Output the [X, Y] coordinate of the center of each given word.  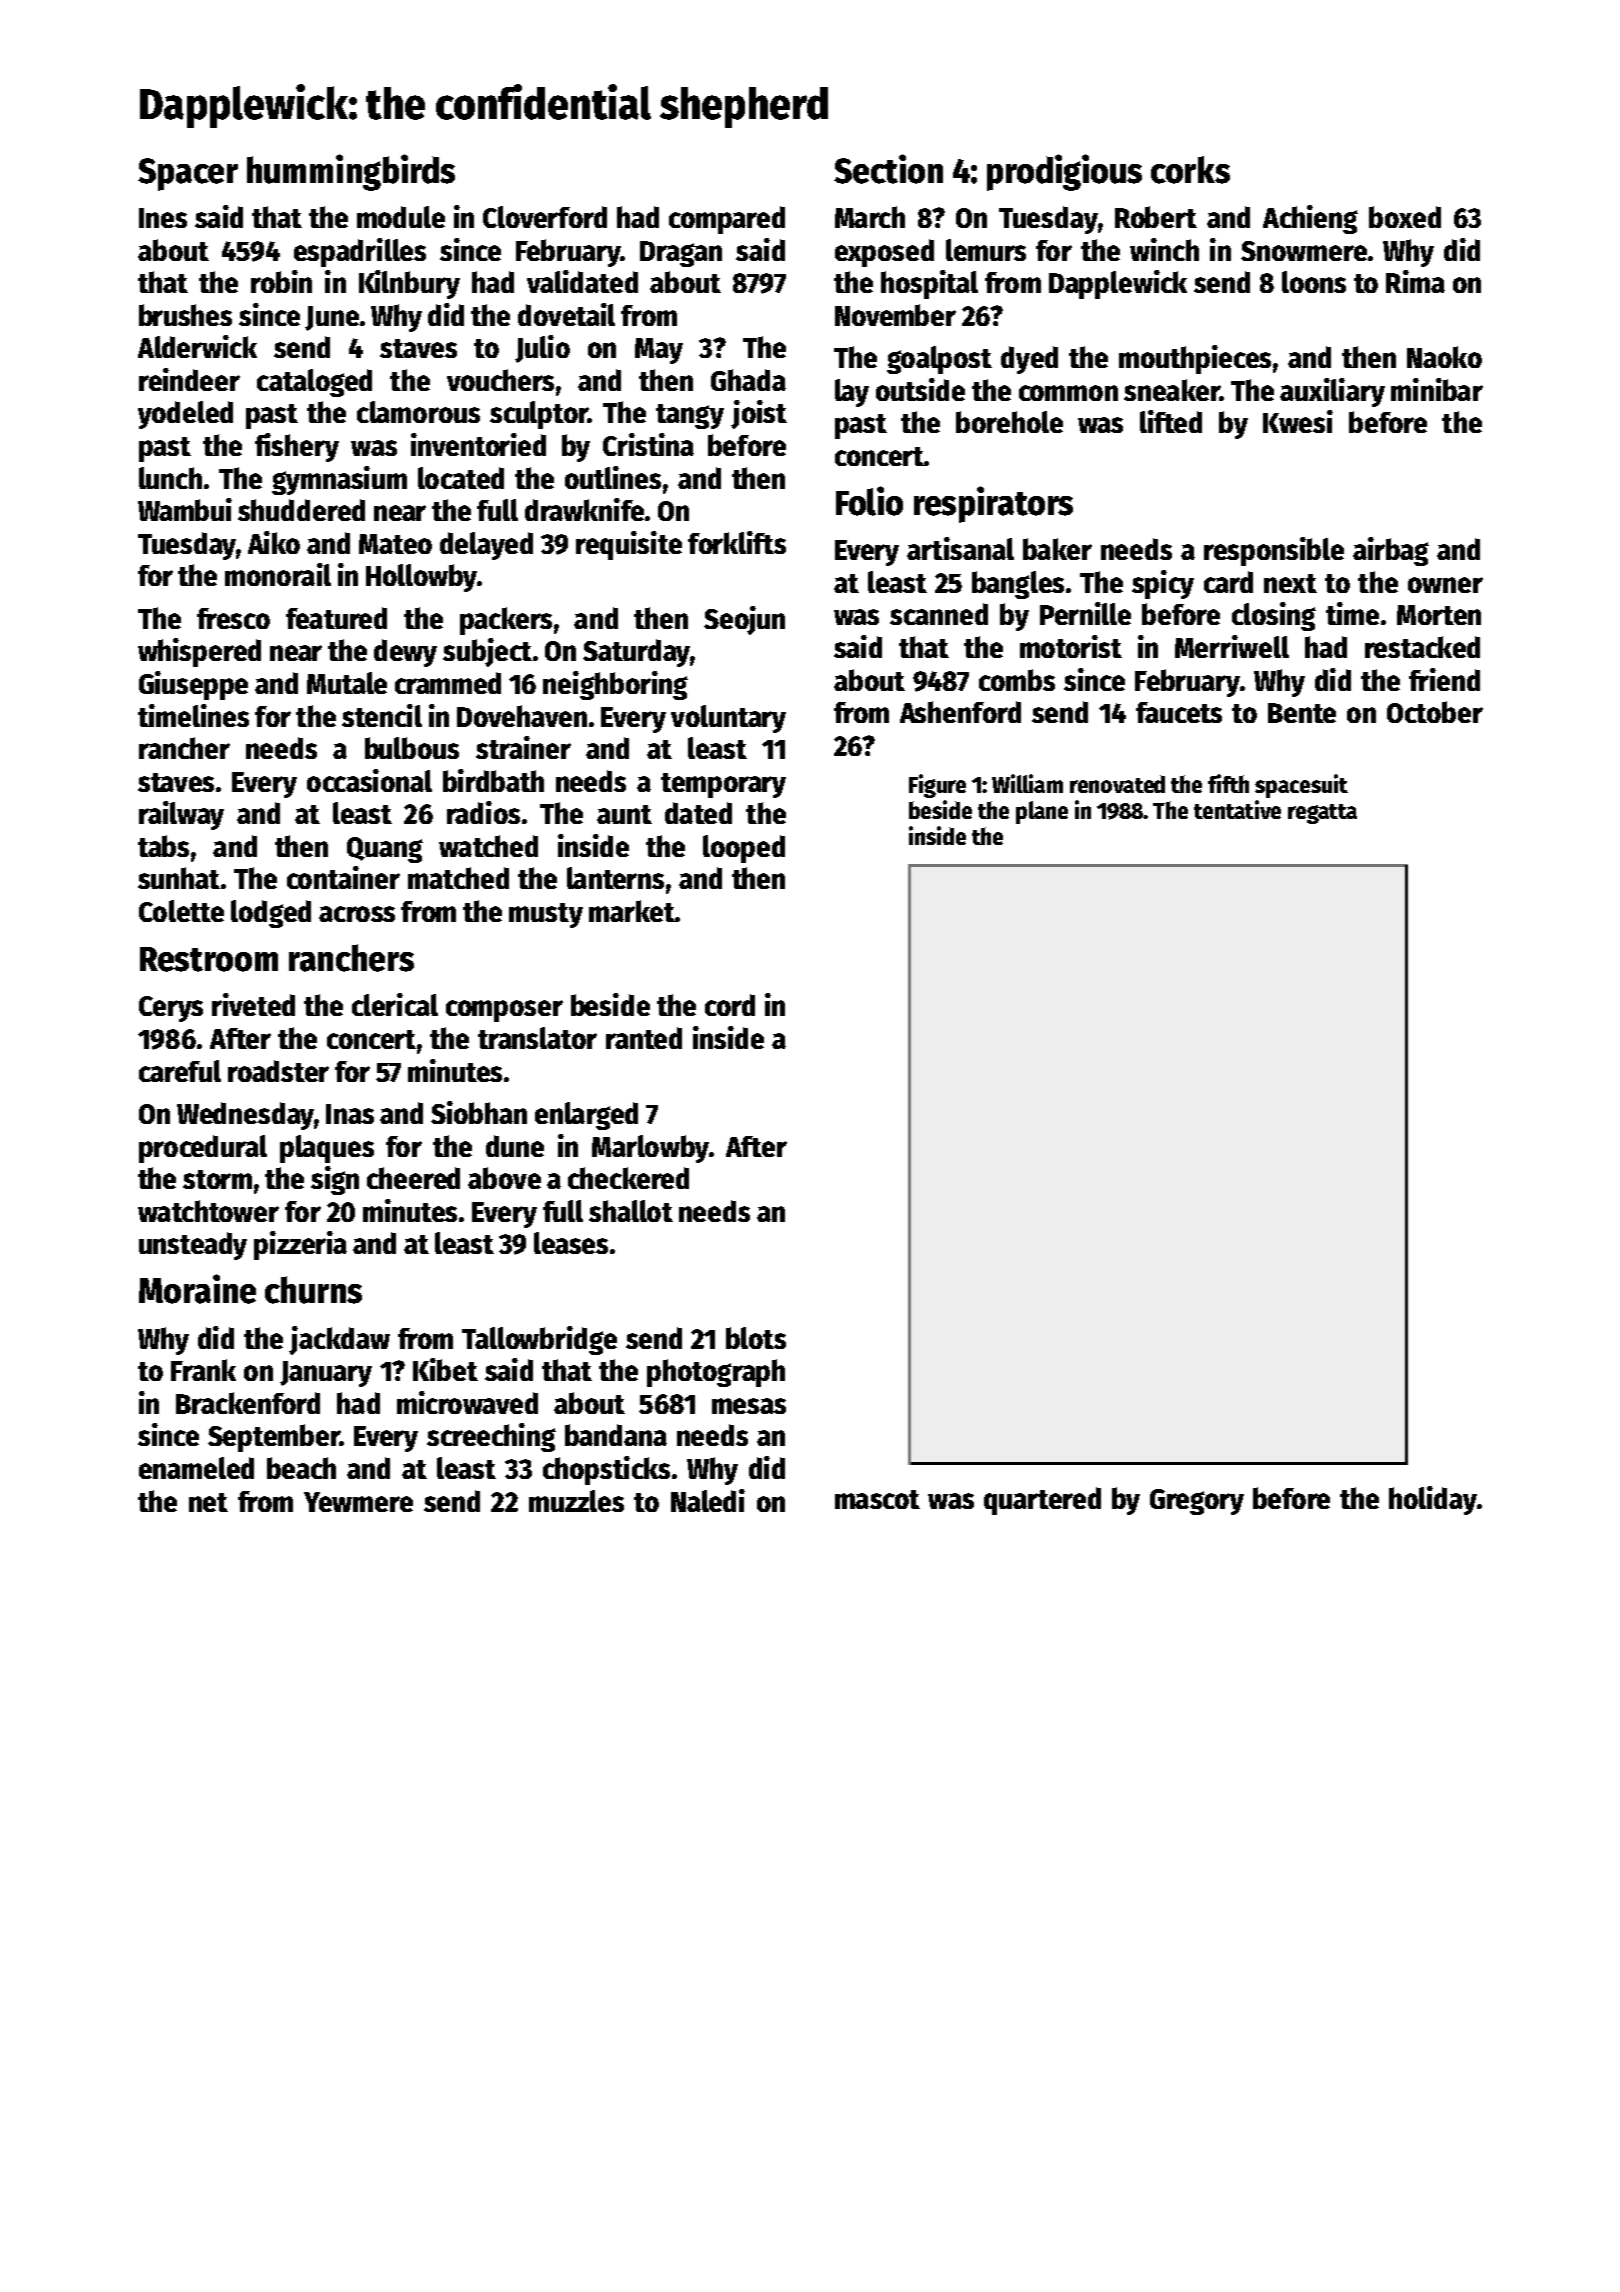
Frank [203, 1370]
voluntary [728, 719]
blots [756, 1338]
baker [1057, 549]
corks [1190, 170]
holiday [1433, 1500]
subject [487, 652]
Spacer [188, 174]
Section [888, 169]
